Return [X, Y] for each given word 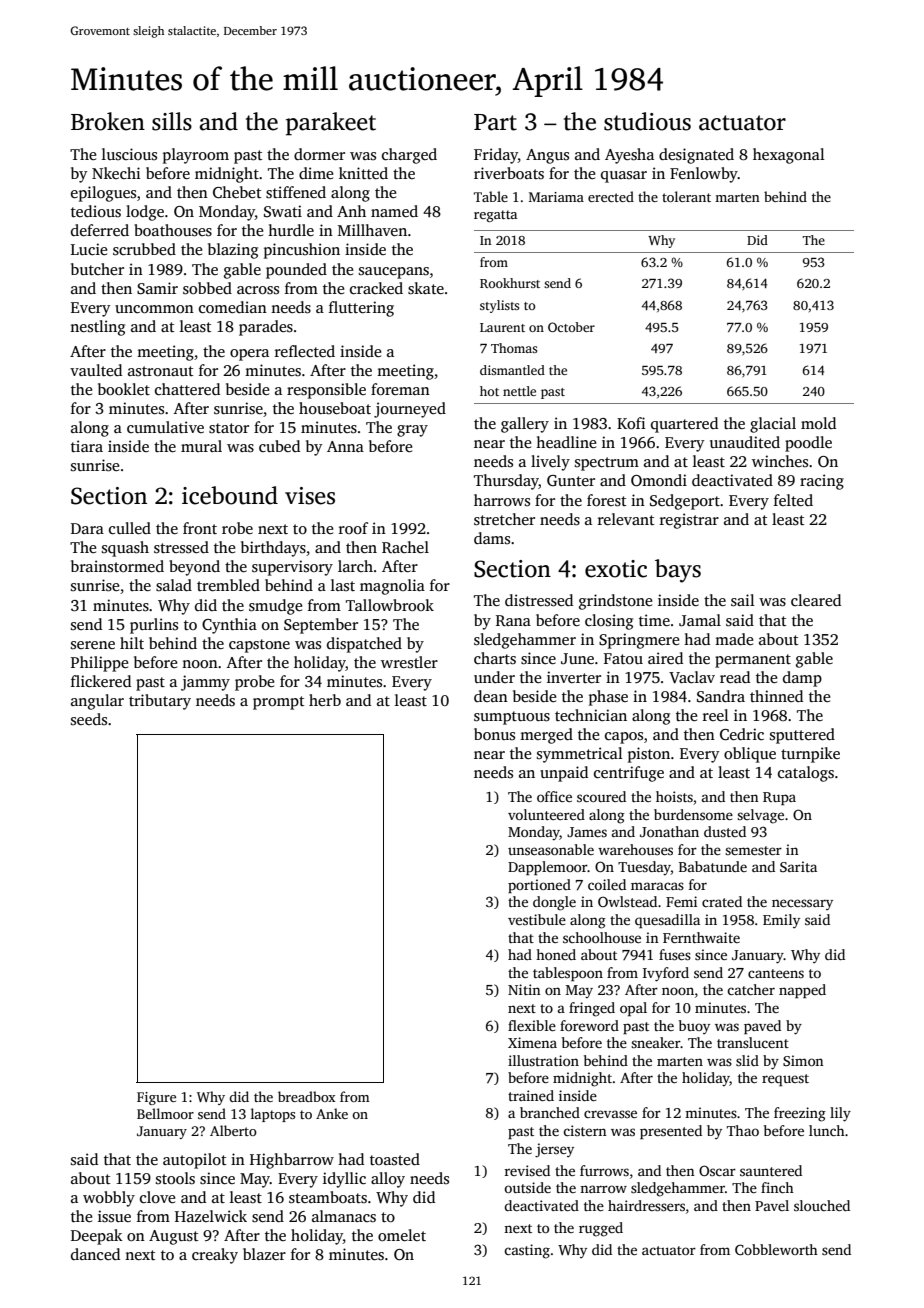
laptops [273, 1115]
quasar [624, 177]
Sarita [798, 866]
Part [495, 122]
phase [608, 698]
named [394, 211]
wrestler [409, 662]
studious [647, 121]
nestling [97, 328]
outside [527, 1187]
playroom [196, 156]
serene [93, 645]
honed [556, 954]
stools [175, 1178]
